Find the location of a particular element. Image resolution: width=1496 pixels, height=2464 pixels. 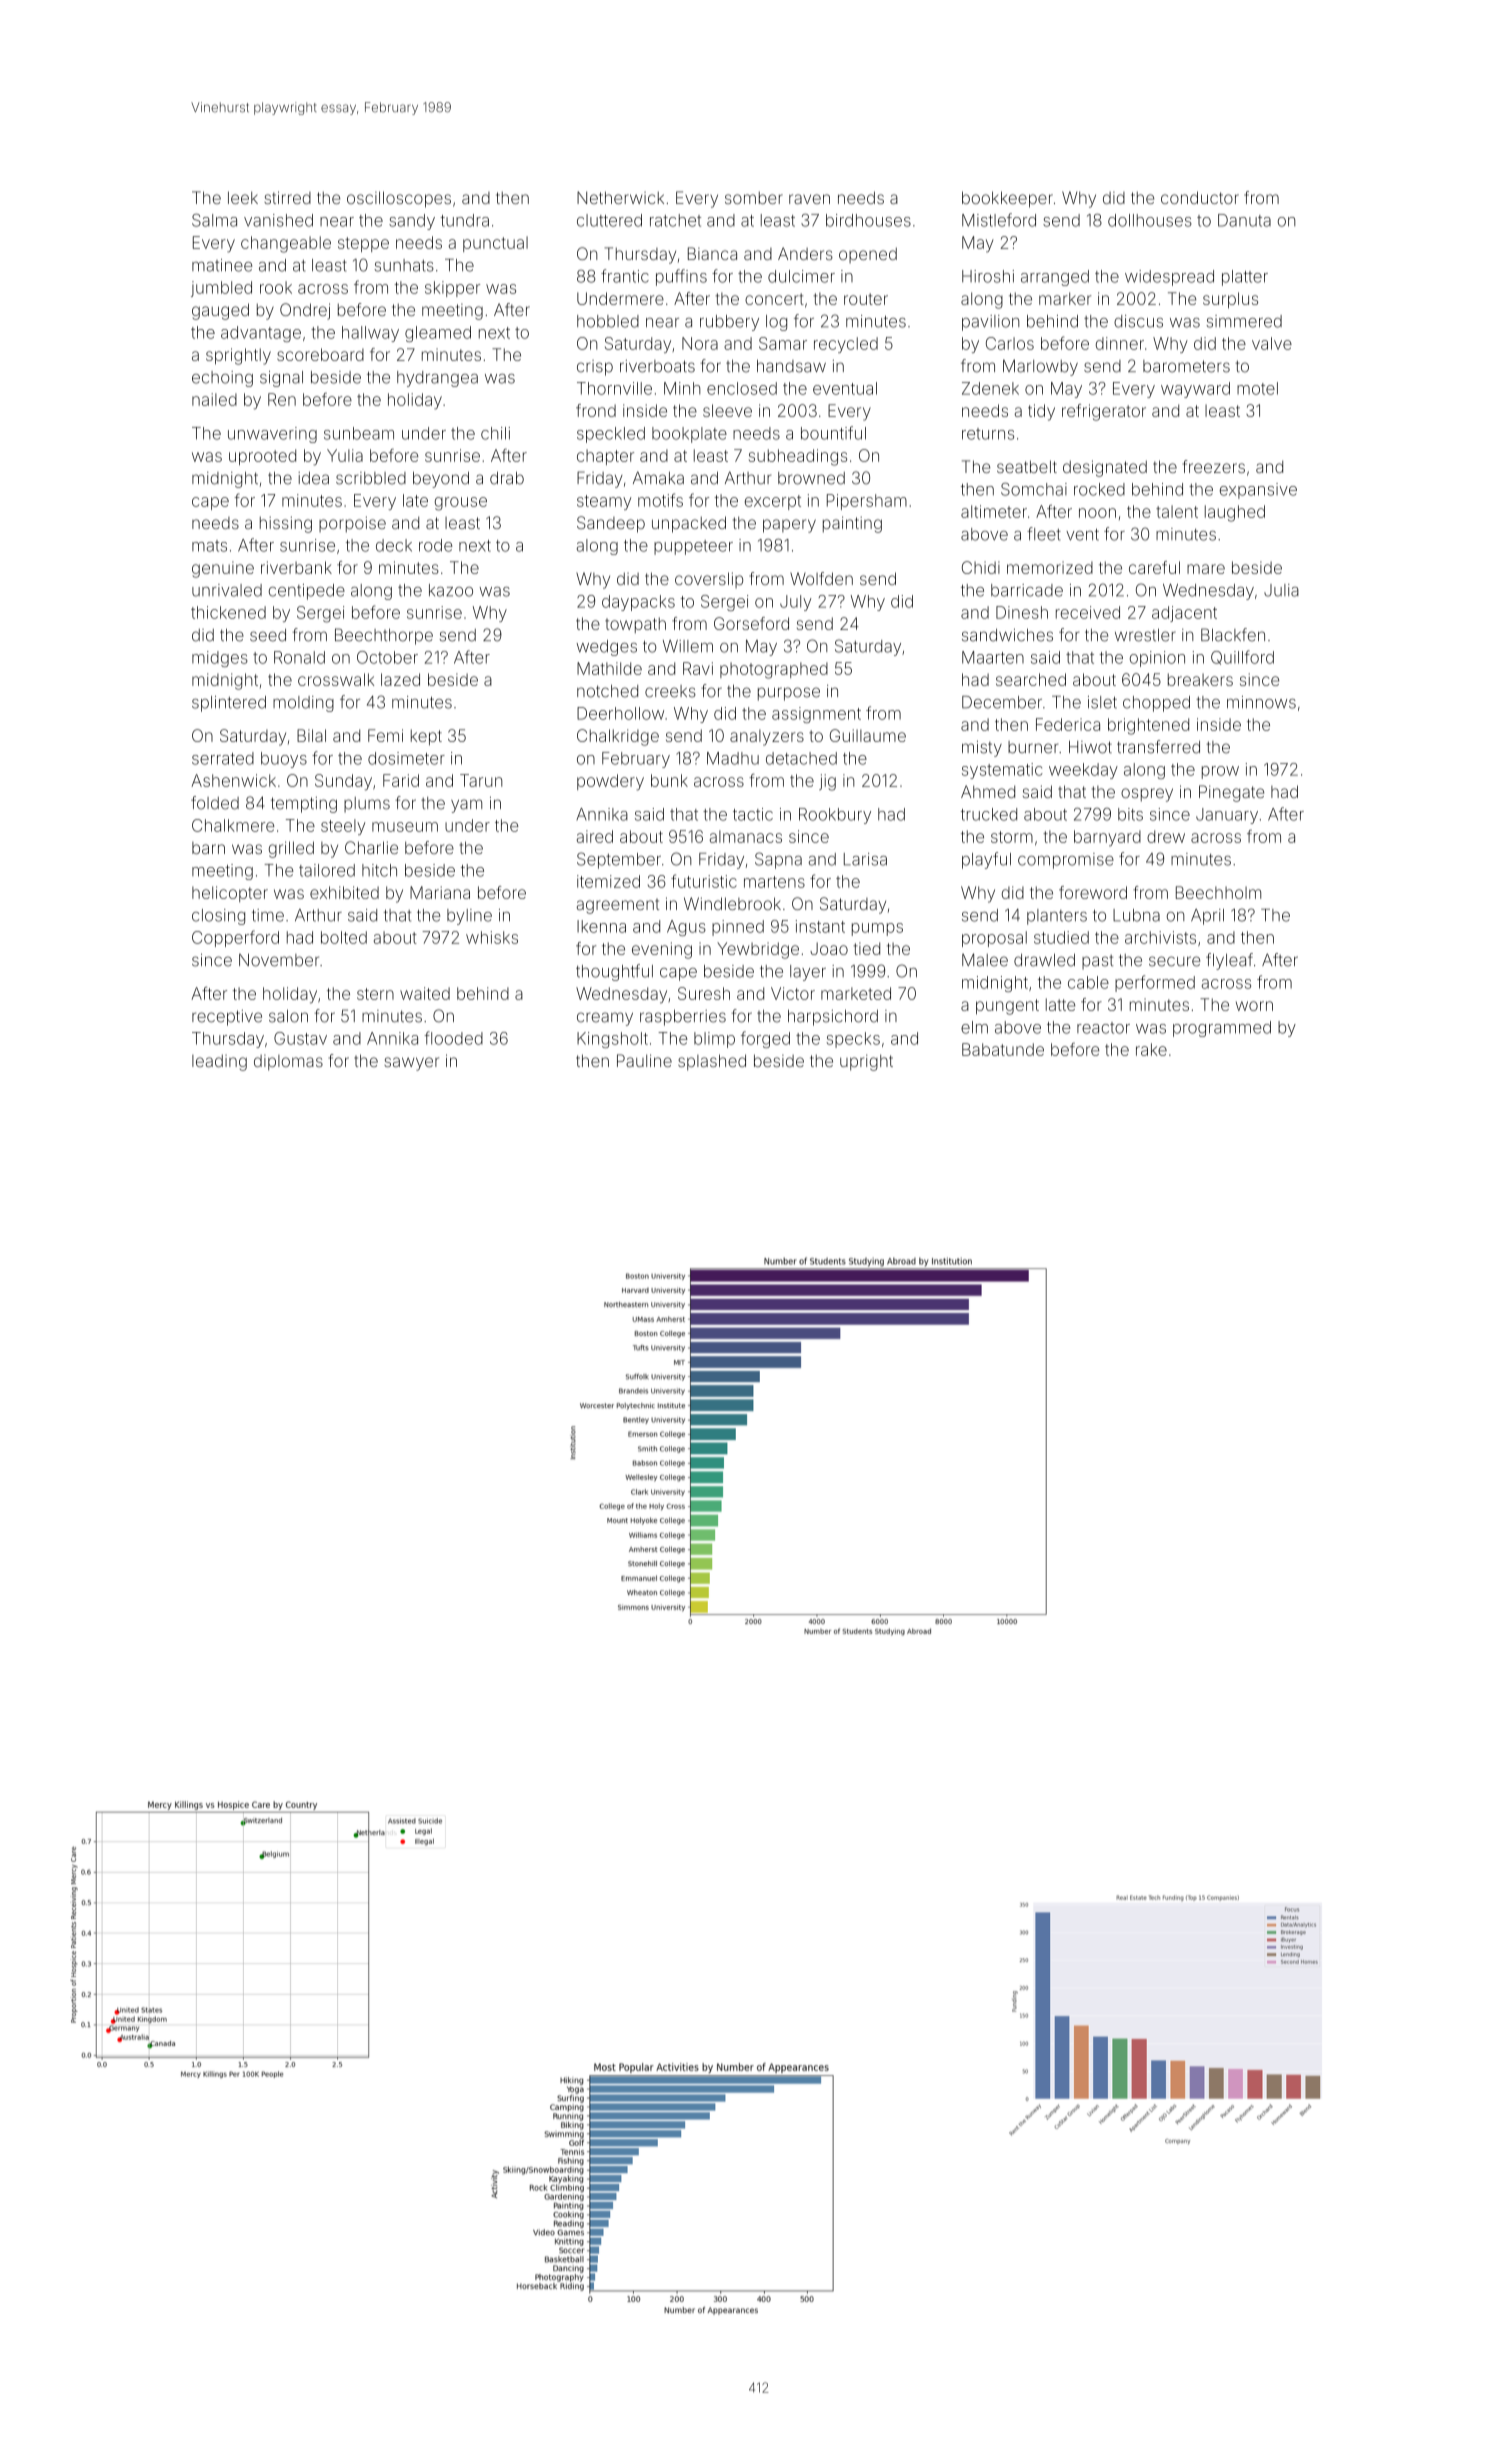

adjacent is located at coordinates (1184, 614).
